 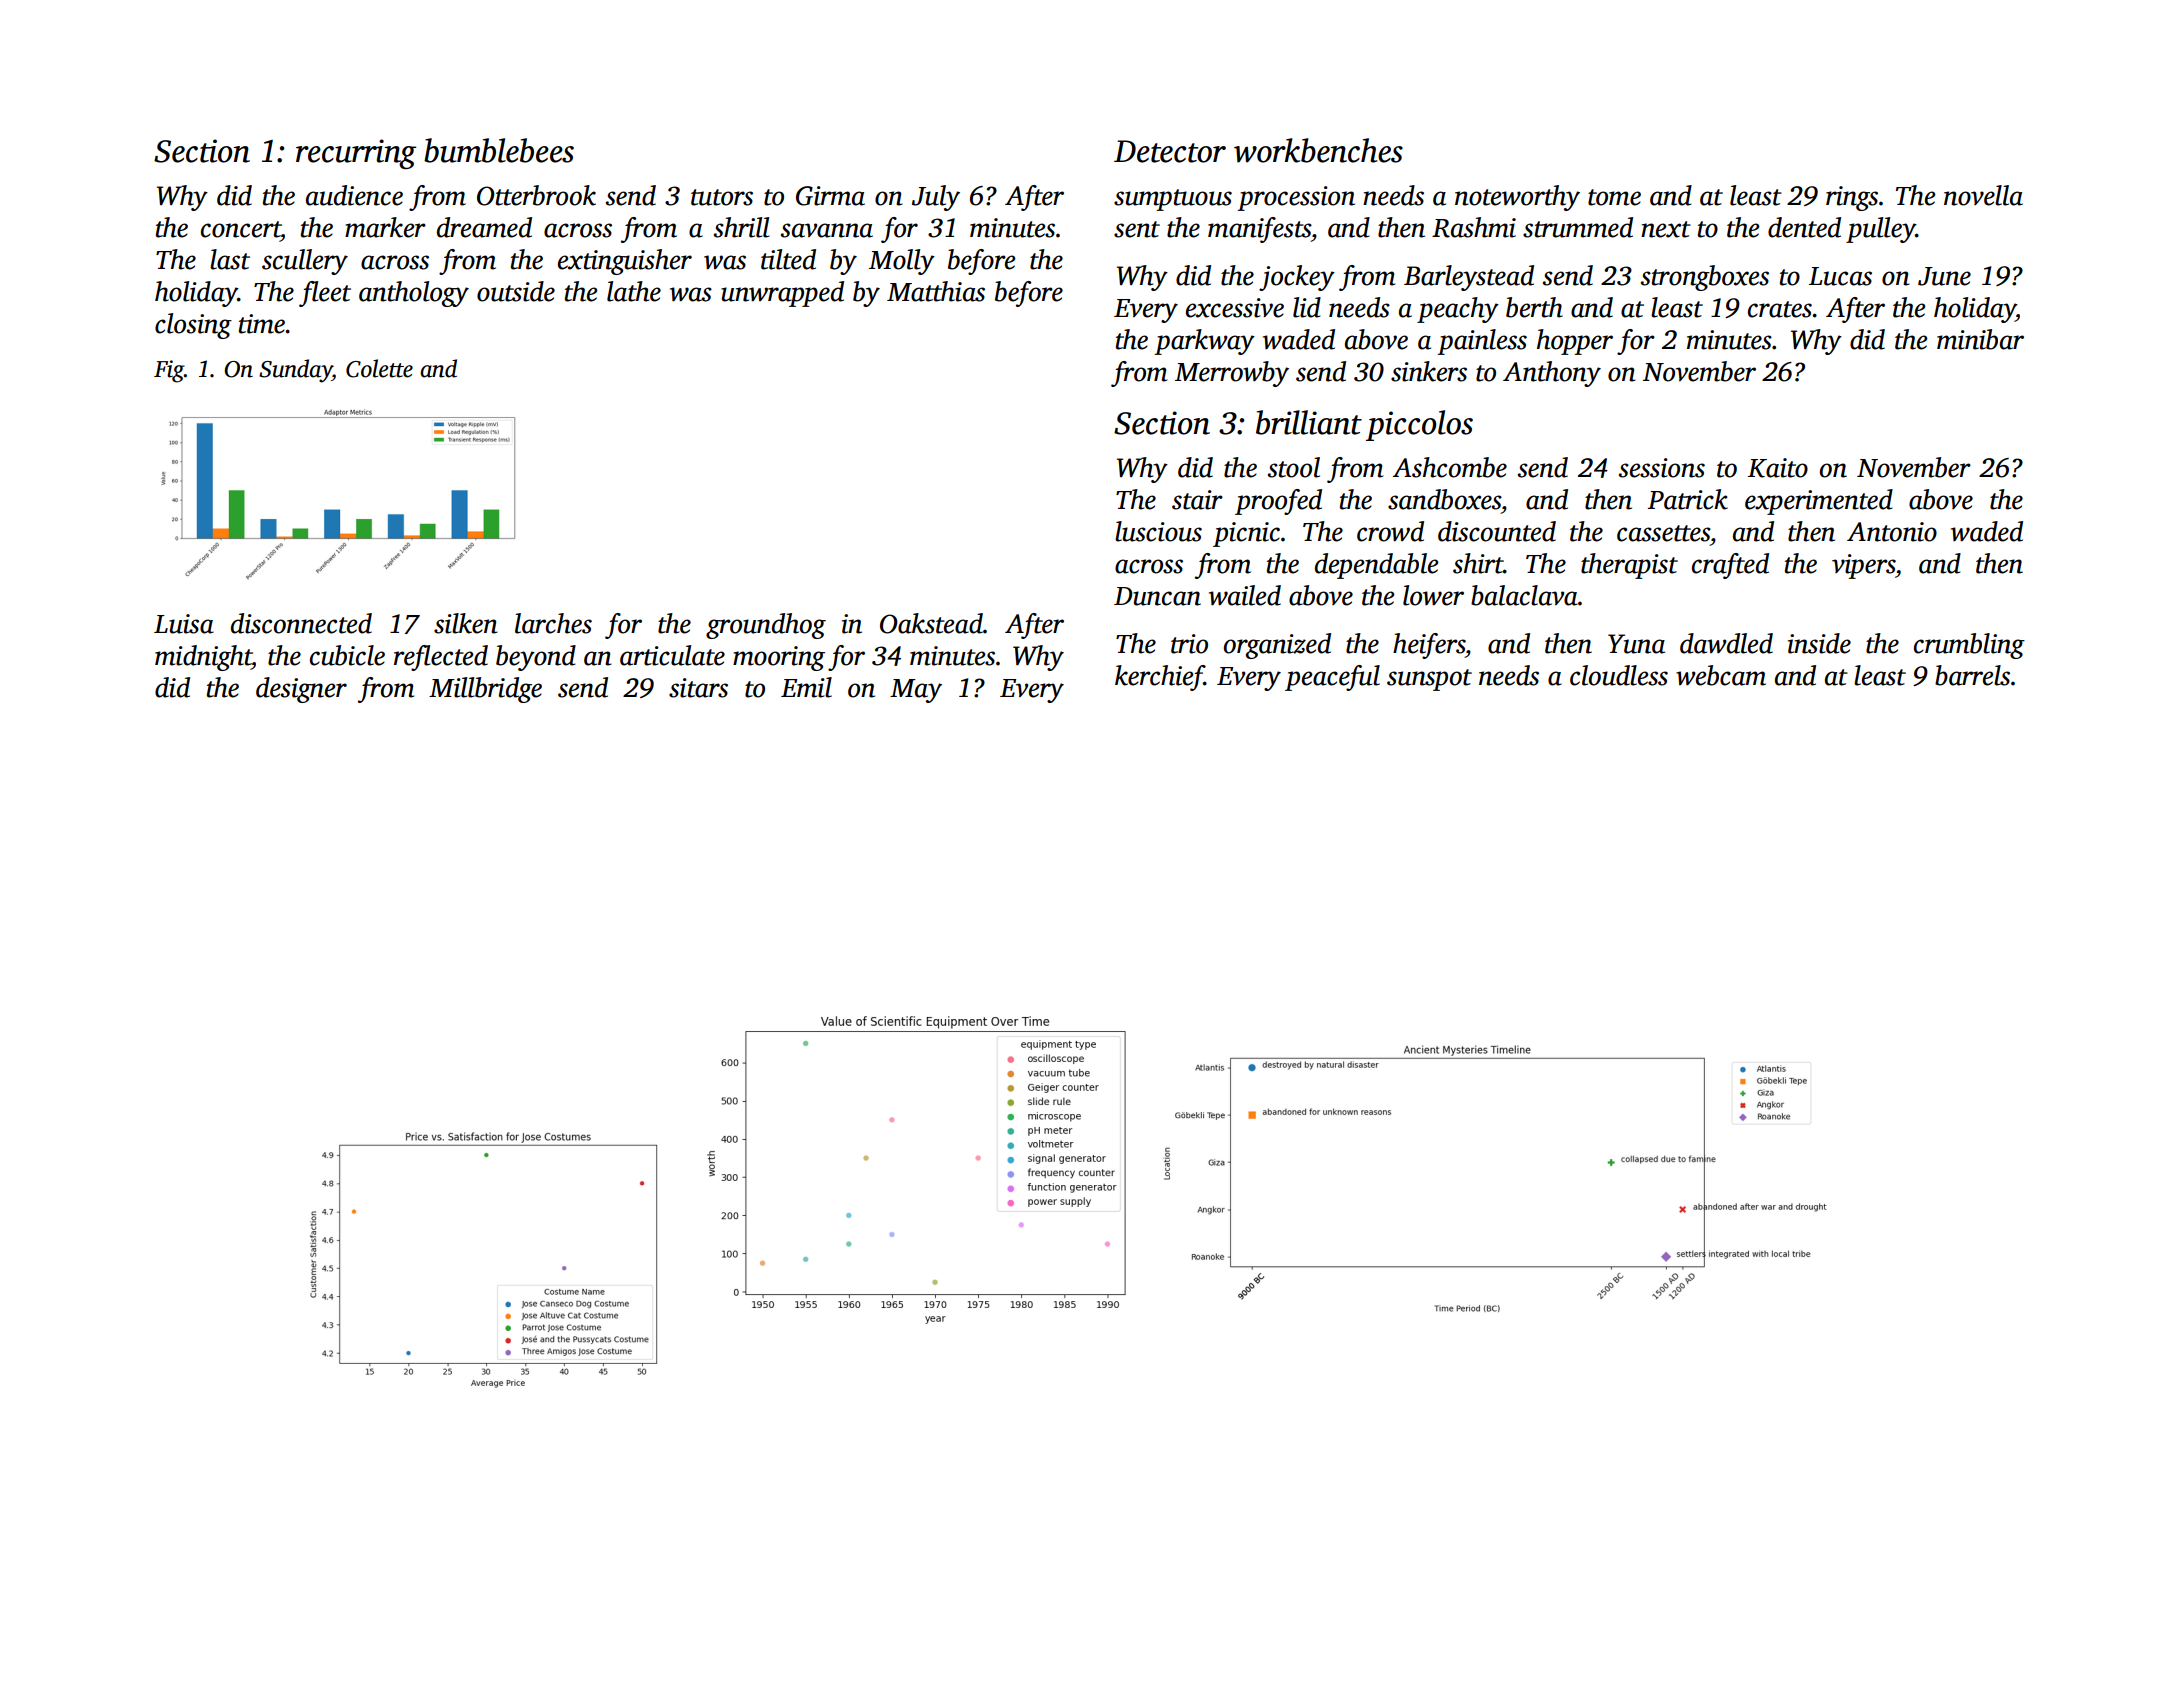 What do you see at coordinates (830, 196) in the screenshot?
I see `Girma` at bounding box center [830, 196].
